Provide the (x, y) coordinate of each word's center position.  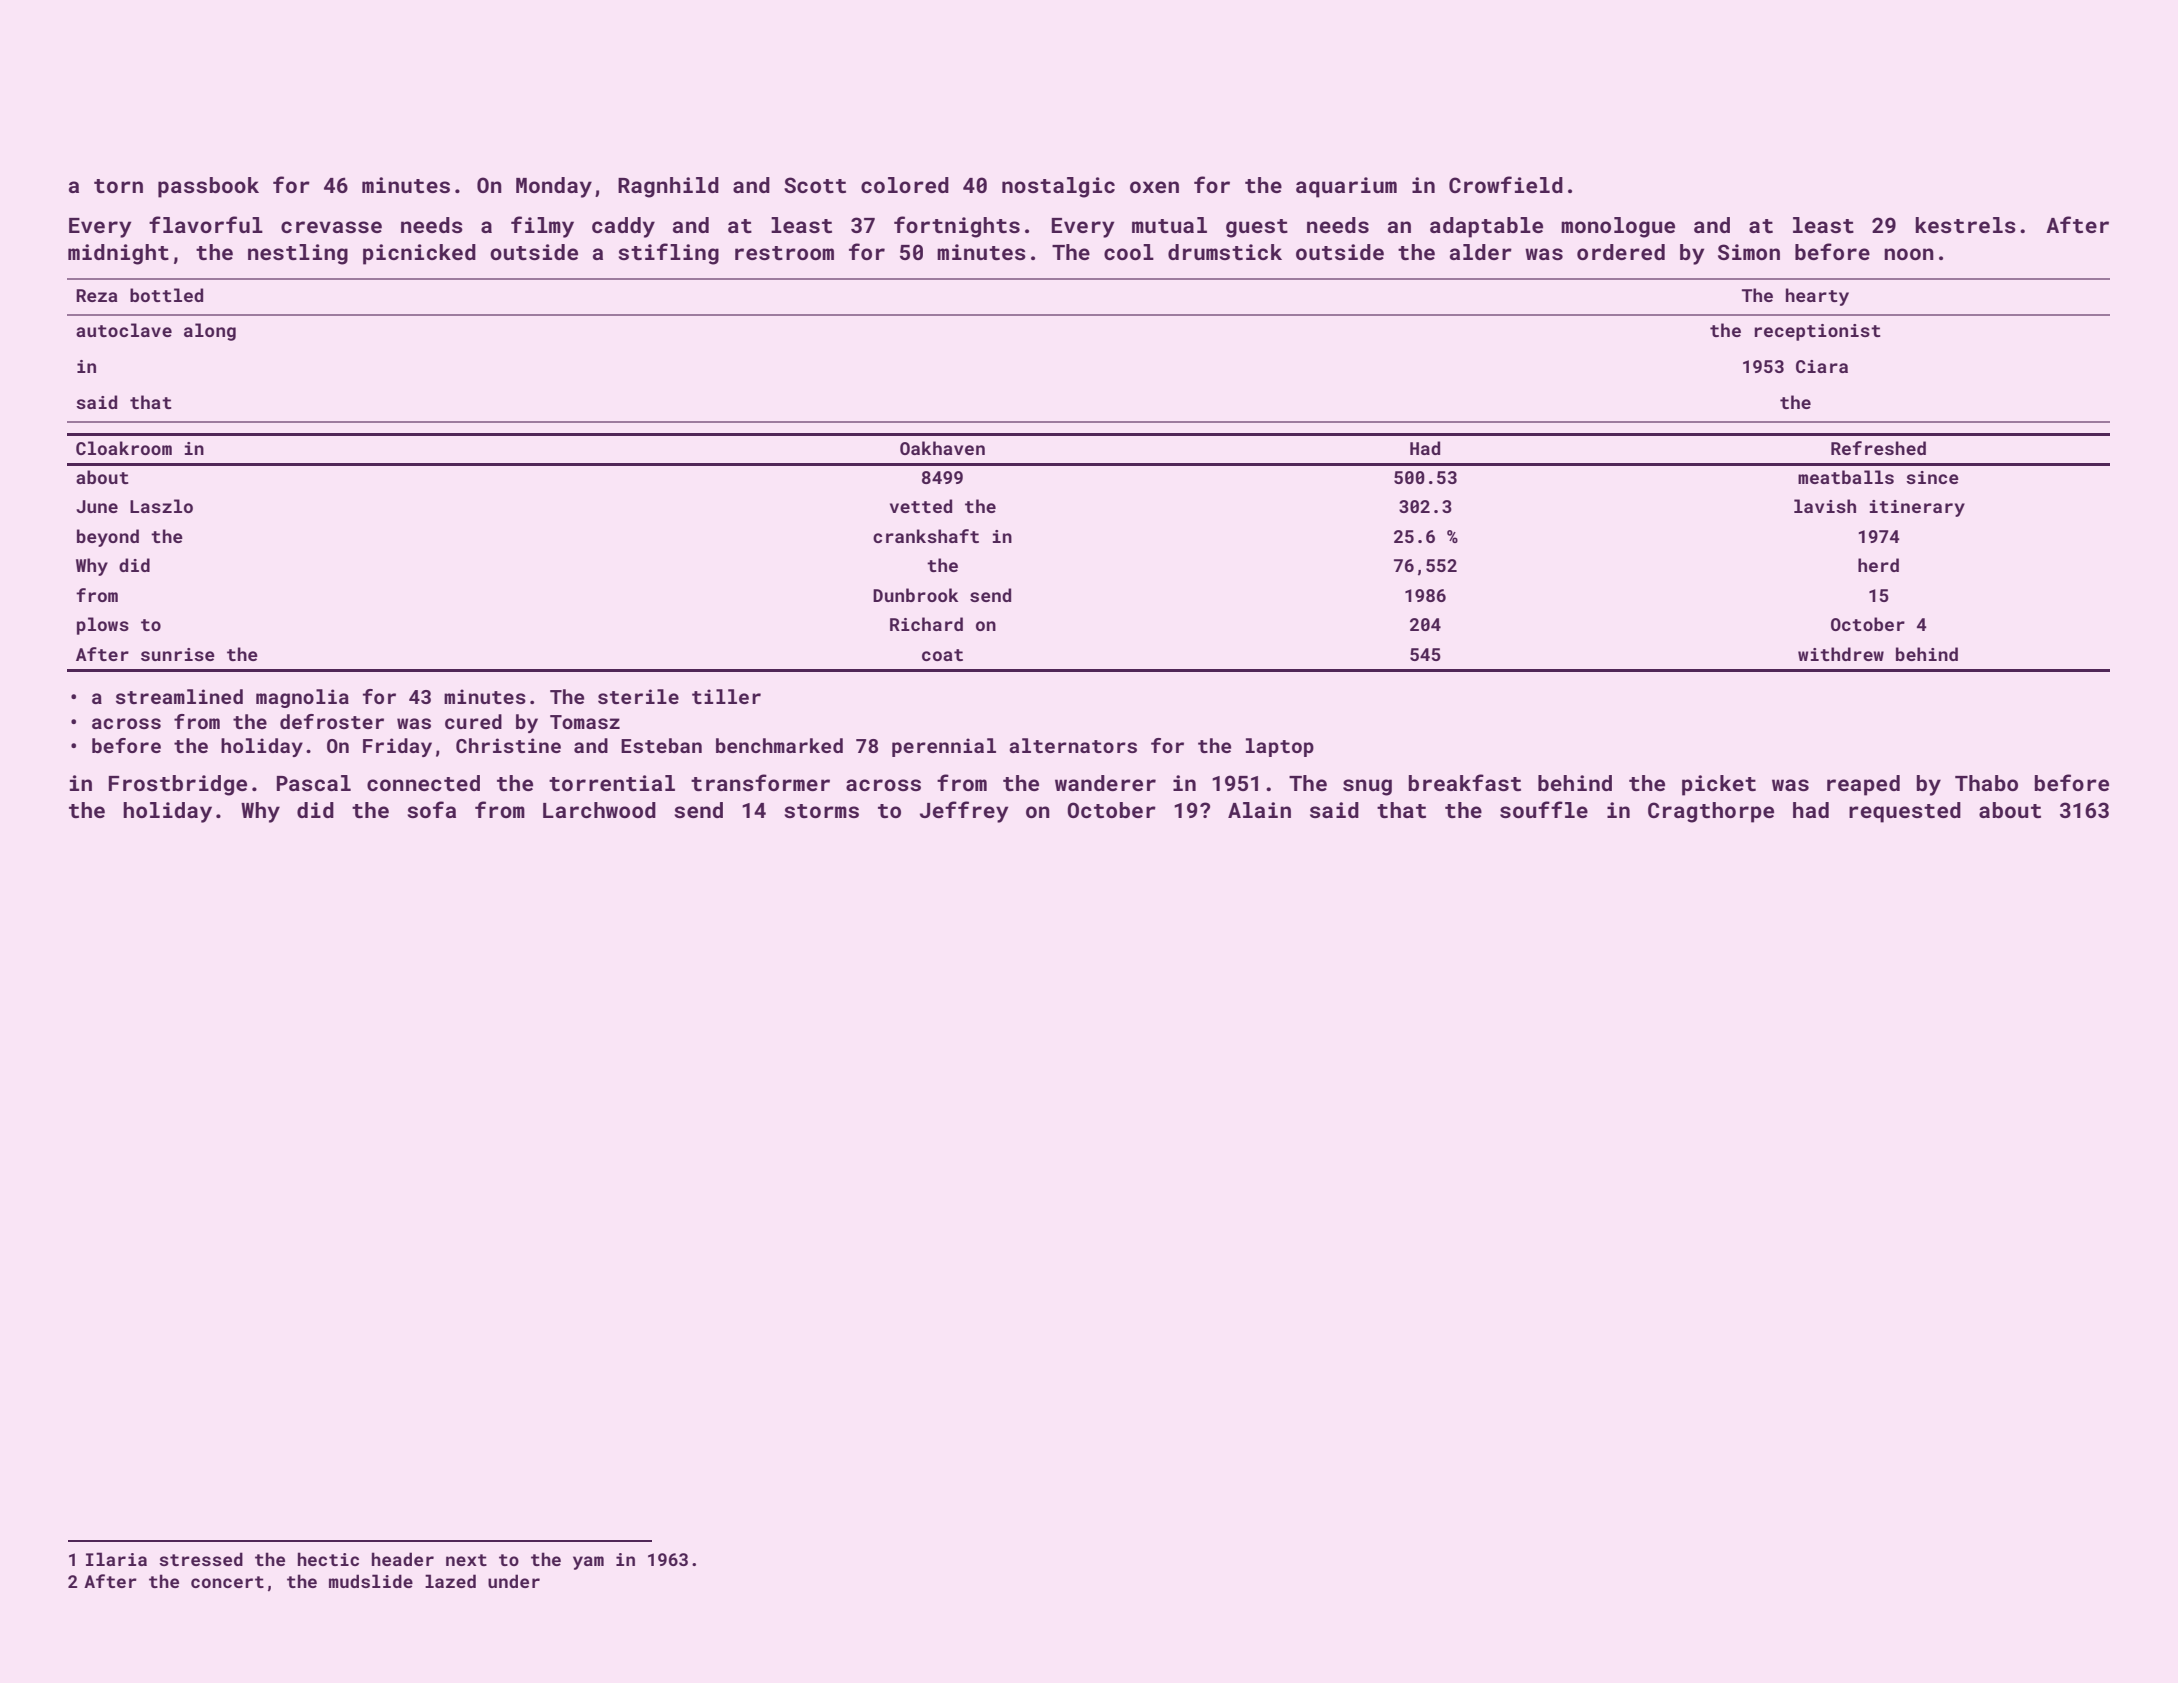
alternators (1073, 745)
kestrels (1965, 225)
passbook (208, 187)
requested (1905, 812)
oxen (1154, 187)
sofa (431, 809)
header (403, 1559)
